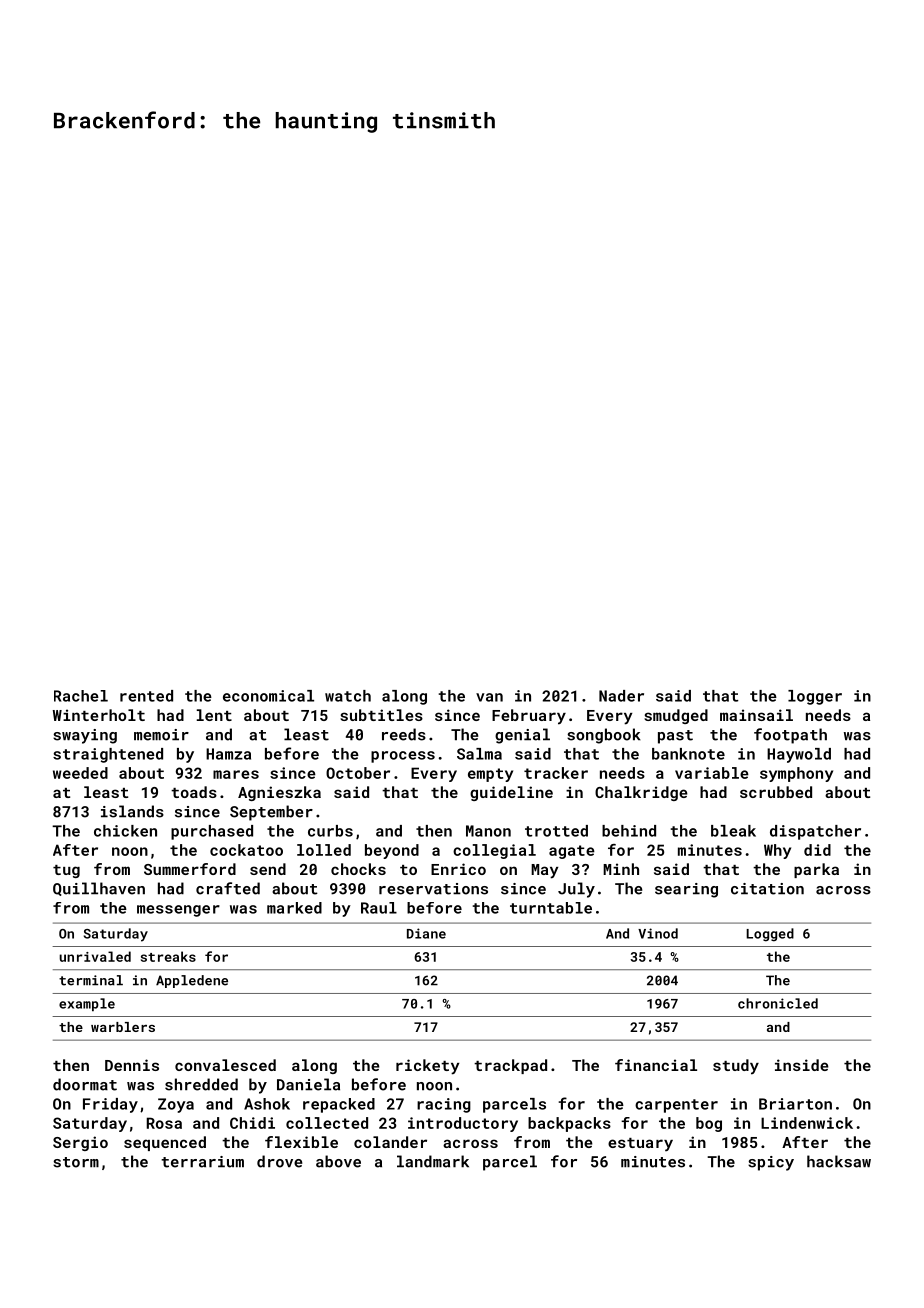 The height and width of the screenshot is (1308, 924). I want to click on drove, so click(279, 1161).
